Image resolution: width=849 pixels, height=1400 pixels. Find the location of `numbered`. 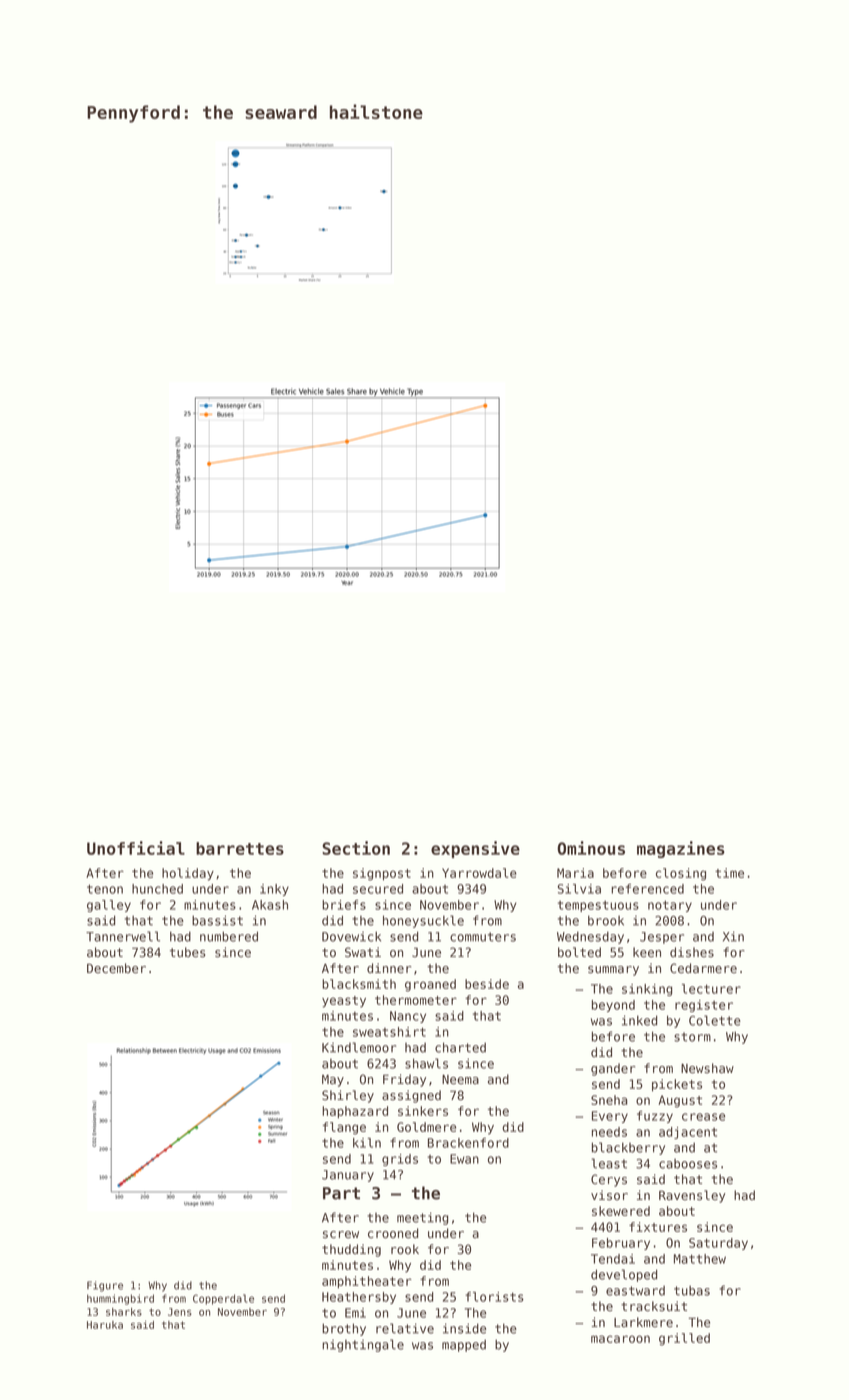

numbered is located at coordinates (229, 936).
